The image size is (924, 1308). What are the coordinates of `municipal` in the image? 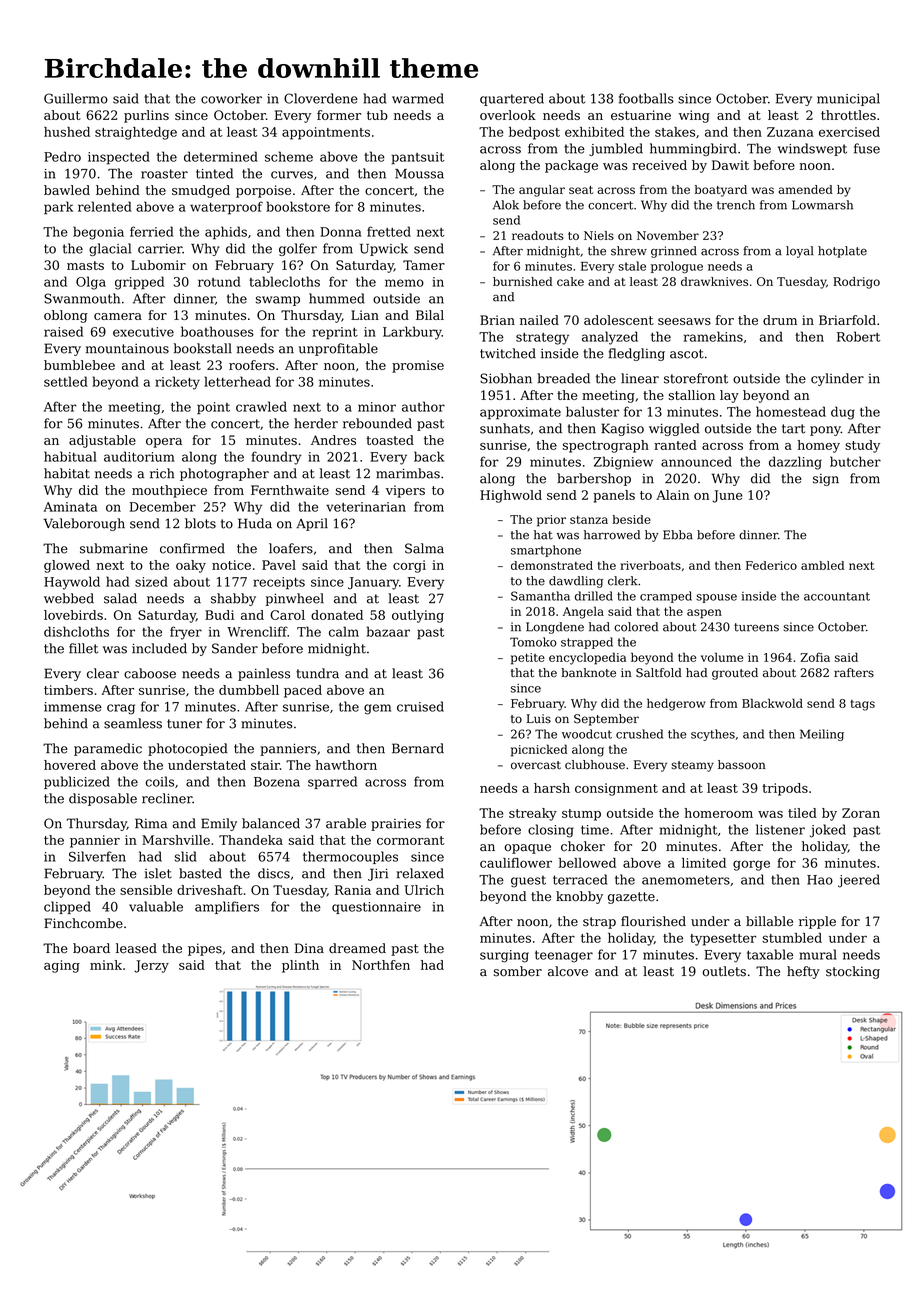 It's located at (848, 99).
